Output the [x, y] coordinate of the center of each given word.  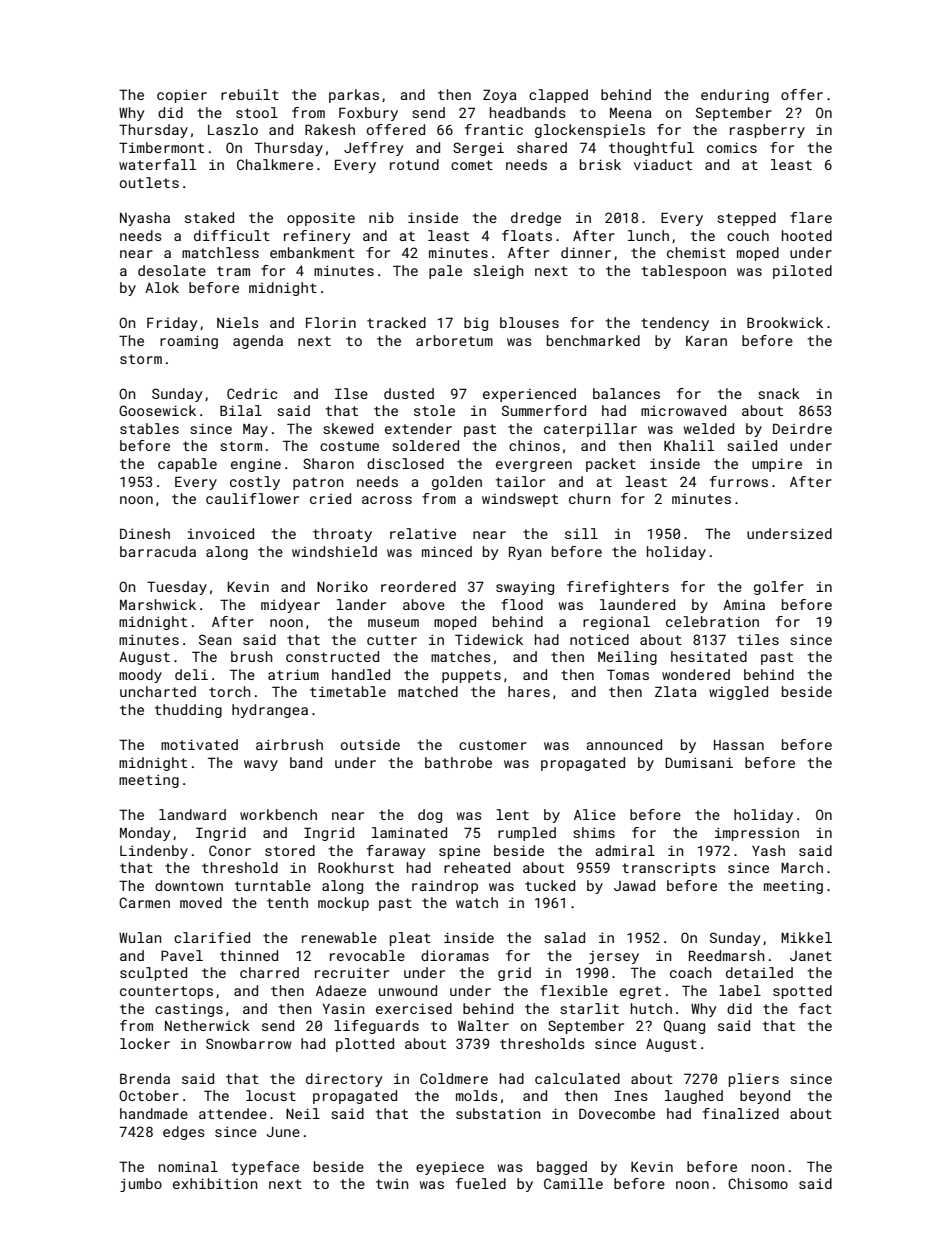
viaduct [663, 164]
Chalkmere [275, 164]
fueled [481, 1183]
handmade [154, 1113]
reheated [477, 867]
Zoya [499, 96]
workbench [278, 814]
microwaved [683, 410]
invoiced [220, 533]
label [740, 990]
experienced [529, 395]
